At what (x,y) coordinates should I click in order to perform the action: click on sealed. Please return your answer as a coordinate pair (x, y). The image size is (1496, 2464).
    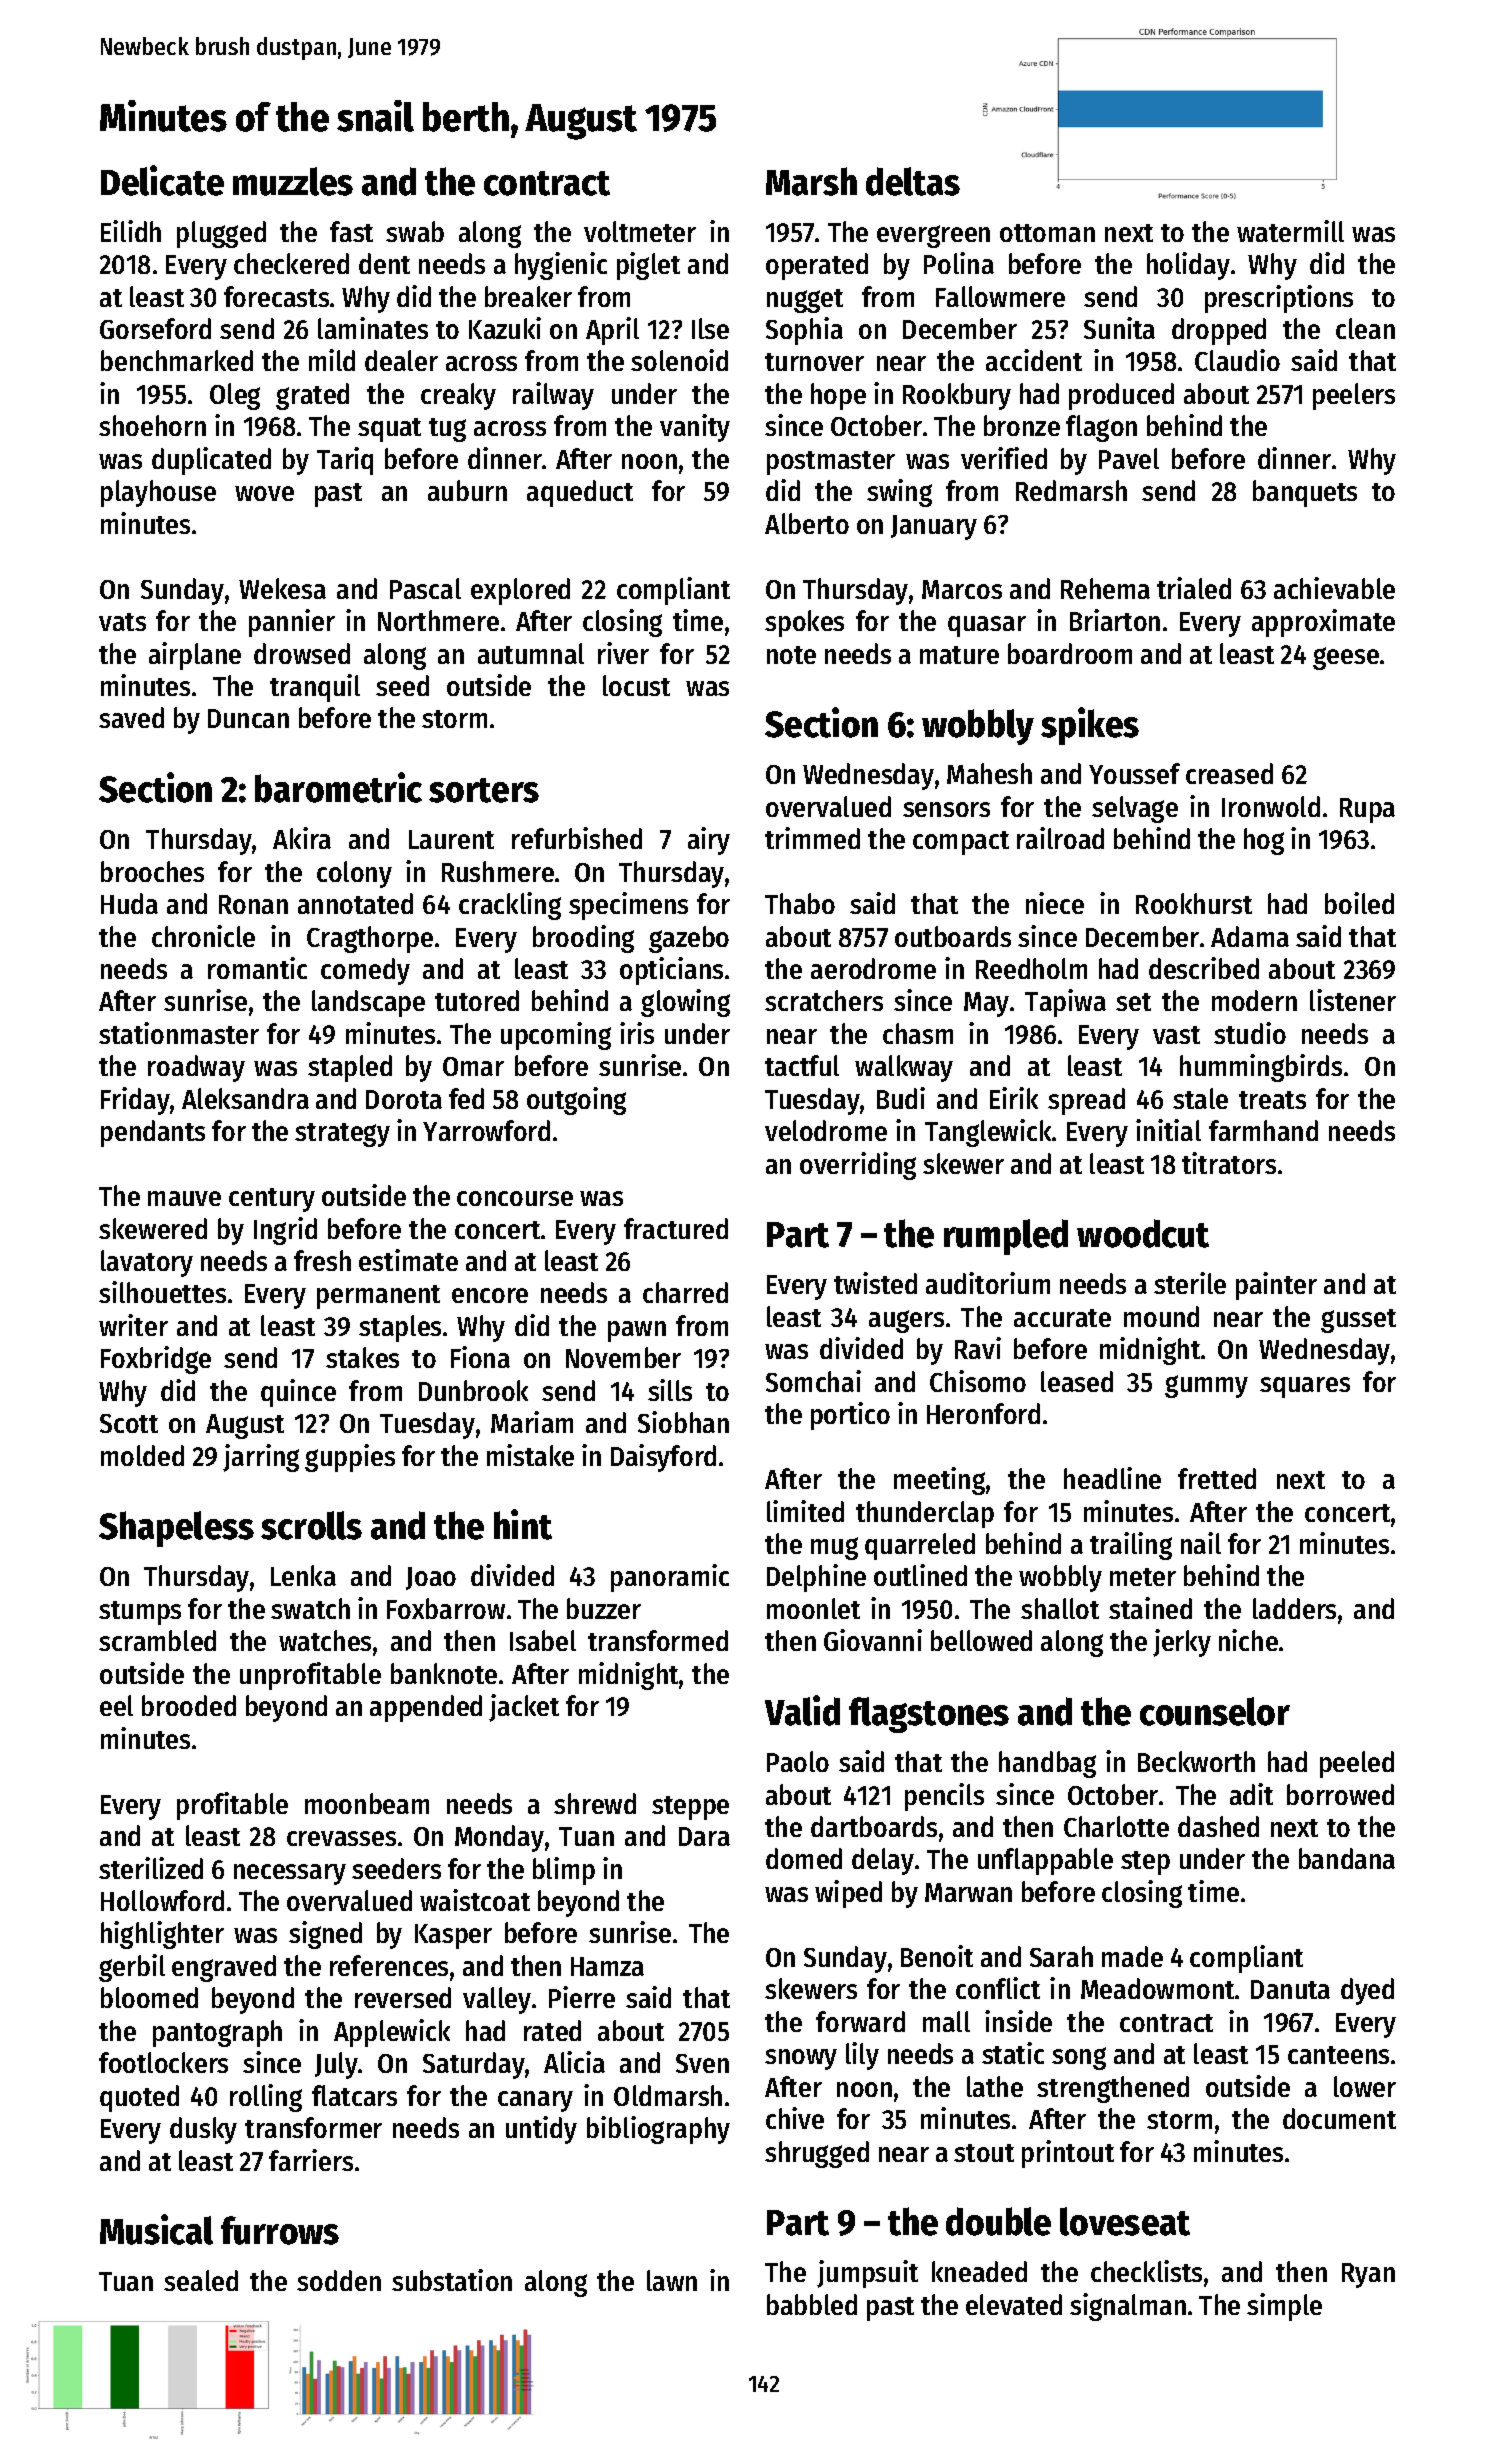
    Looking at the image, I should click on (201, 2280).
